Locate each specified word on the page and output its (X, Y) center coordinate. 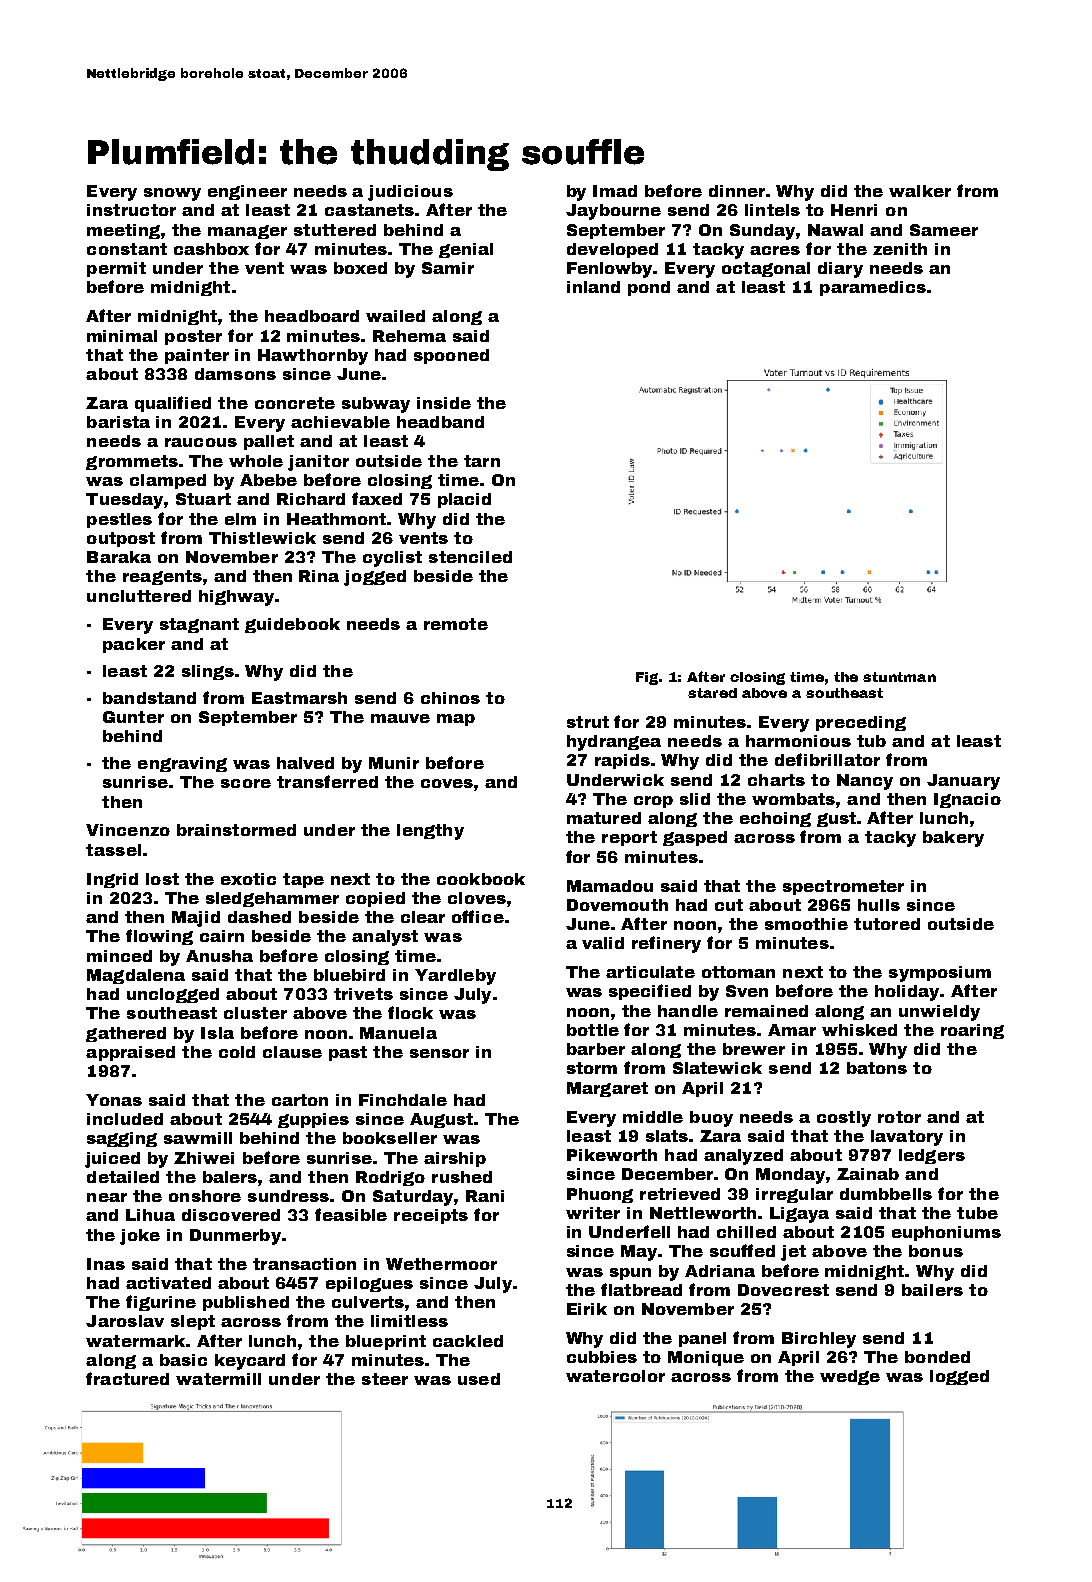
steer (385, 1379)
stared (712, 693)
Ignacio (967, 800)
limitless (409, 1321)
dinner (737, 191)
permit (116, 269)
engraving (182, 764)
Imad (615, 191)
